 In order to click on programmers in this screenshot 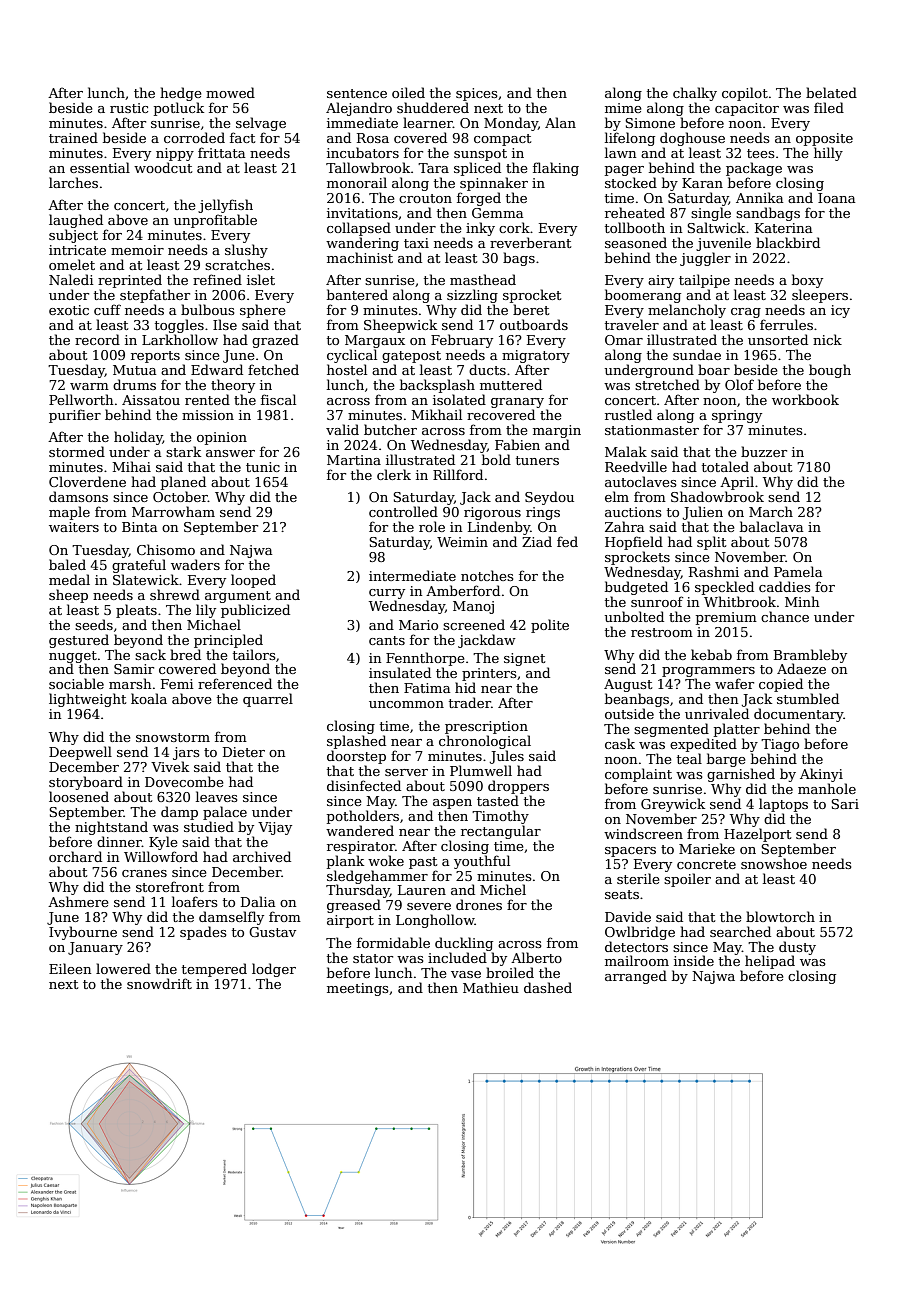, I will do `click(708, 672)`.
